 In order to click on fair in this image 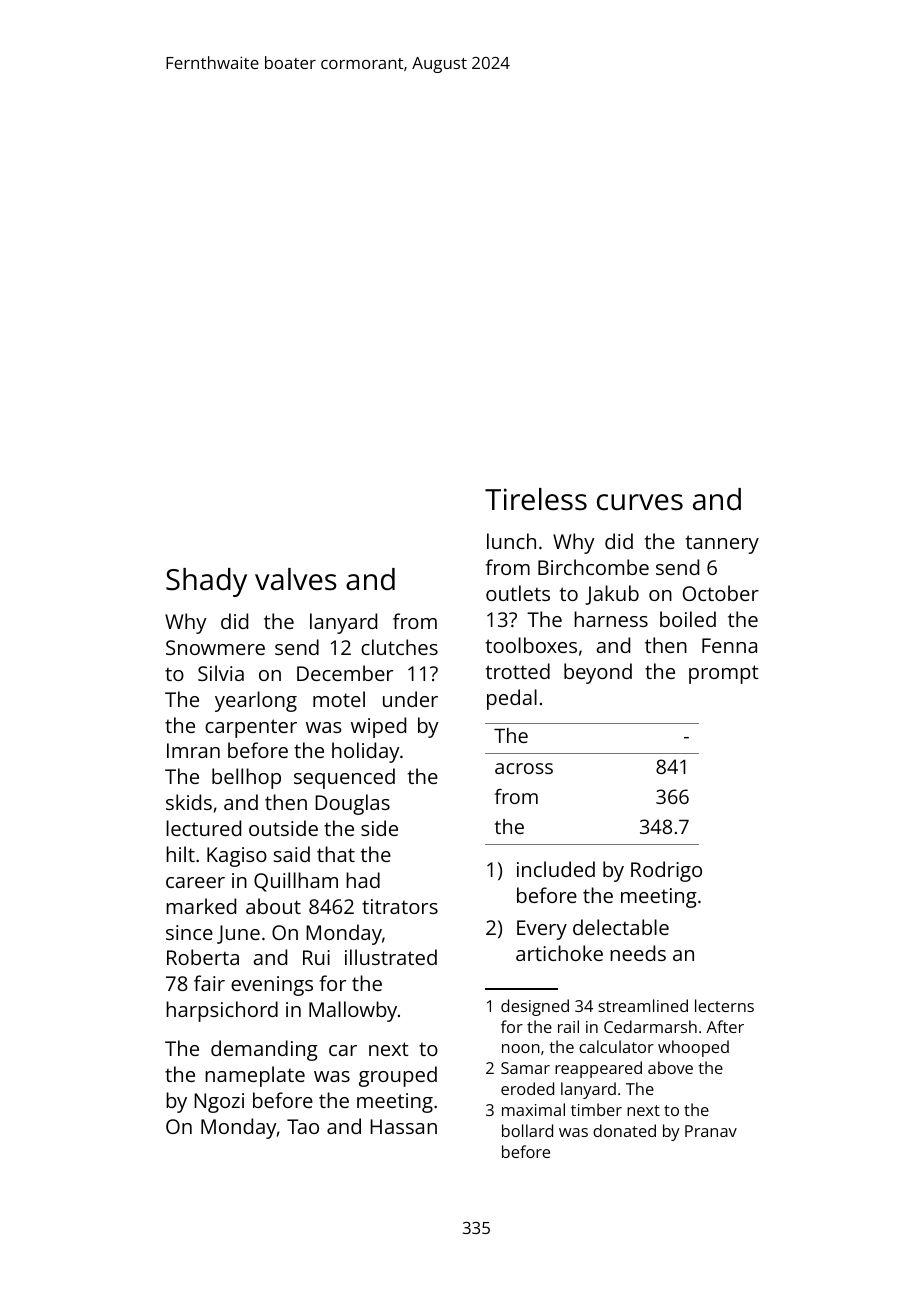, I will do `click(209, 983)`.
